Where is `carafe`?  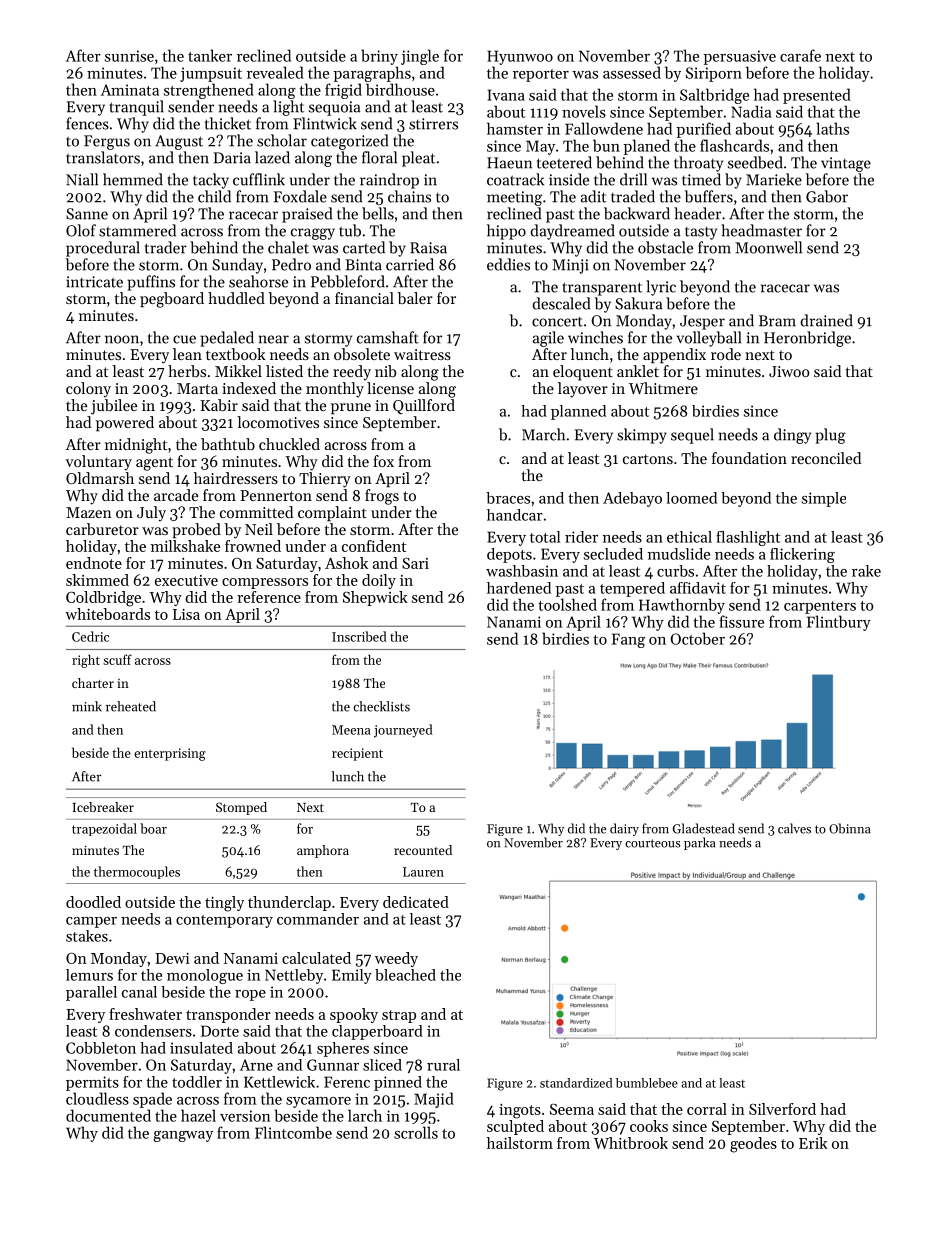 carafe is located at coordinates (800, 55).
